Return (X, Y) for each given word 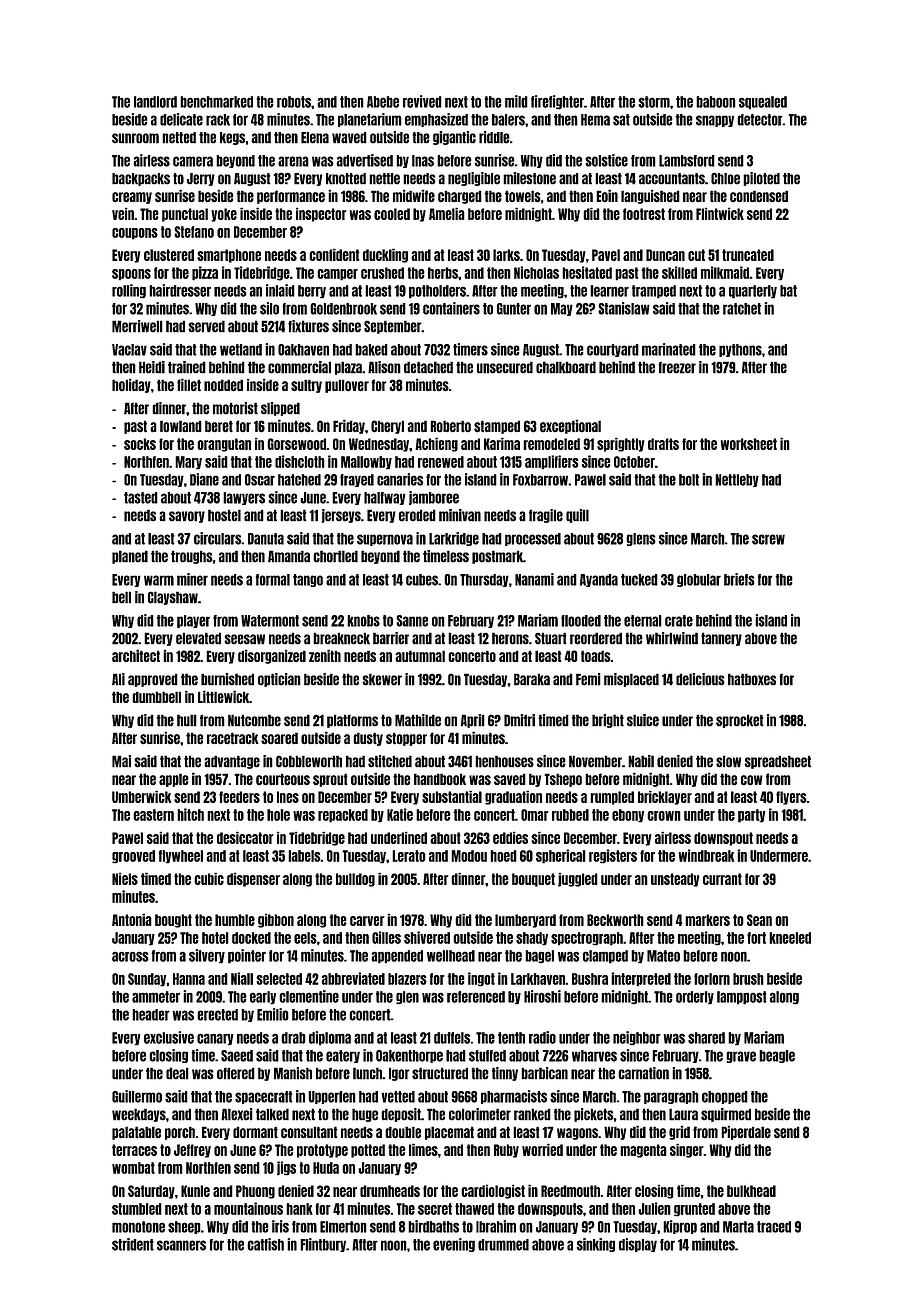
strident (133, 1244)
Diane (204, 479)
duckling (385, 256)
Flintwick (720, 214)
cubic (209, 879)
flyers (791, 798)
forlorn (712, 979)
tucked (639, 580)
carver (367, 921)
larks (506, 255)
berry (312, 292)
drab (293, 1038)
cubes (422, 580)
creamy (132, 198)
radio (542, 1037)
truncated (748, 255)
